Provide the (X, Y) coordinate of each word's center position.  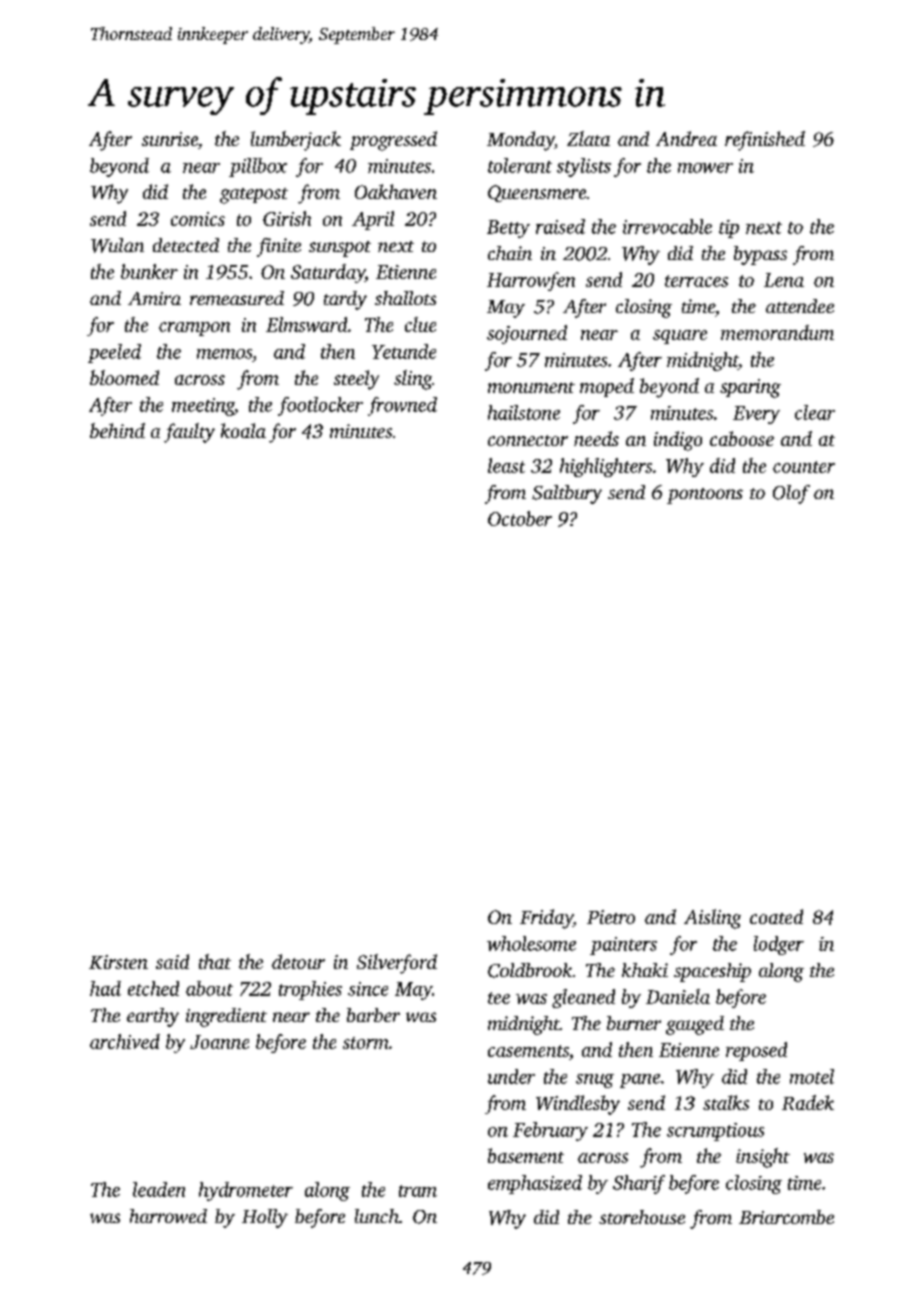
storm (365, 1043)
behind (117, 430)
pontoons (705, 496)
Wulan (117, 245)
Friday (546, 919)
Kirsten (118, 962)
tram (418, 1191)
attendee (800, 306)
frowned (402, 406)
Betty (508, 229)
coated (776, 916)
